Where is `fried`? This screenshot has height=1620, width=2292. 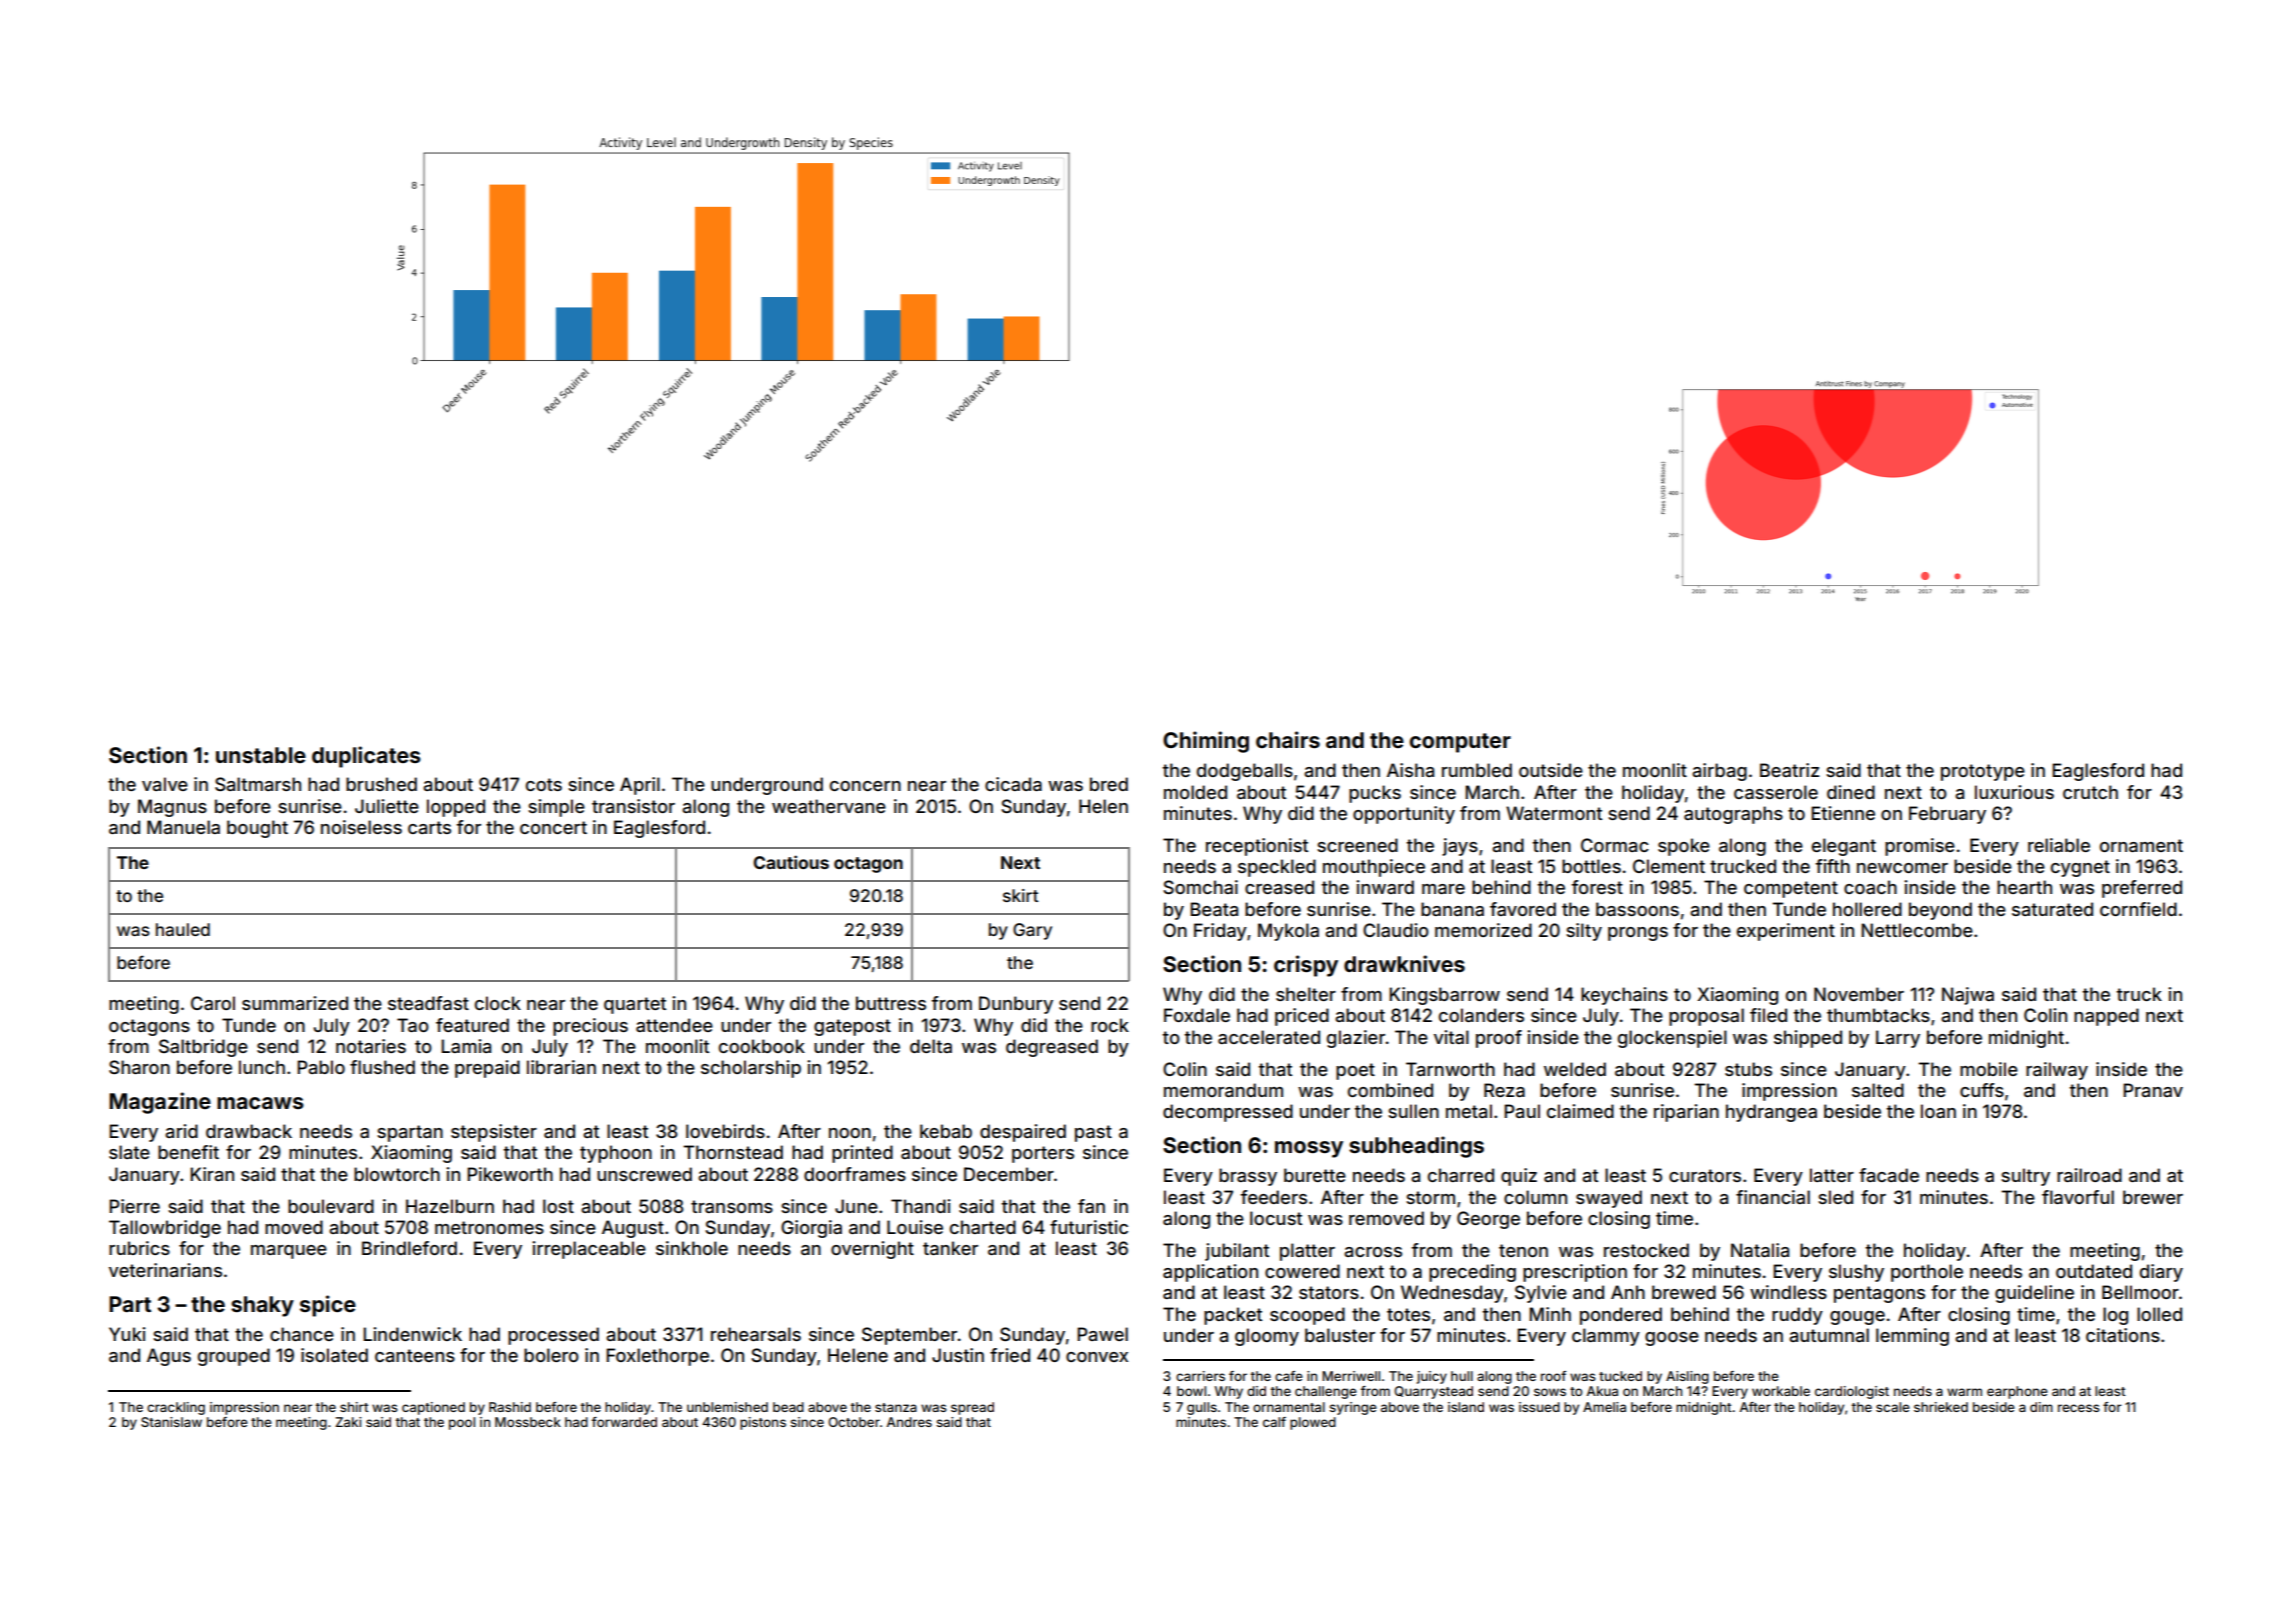
fried is located at coordinates (1010, 1355).
